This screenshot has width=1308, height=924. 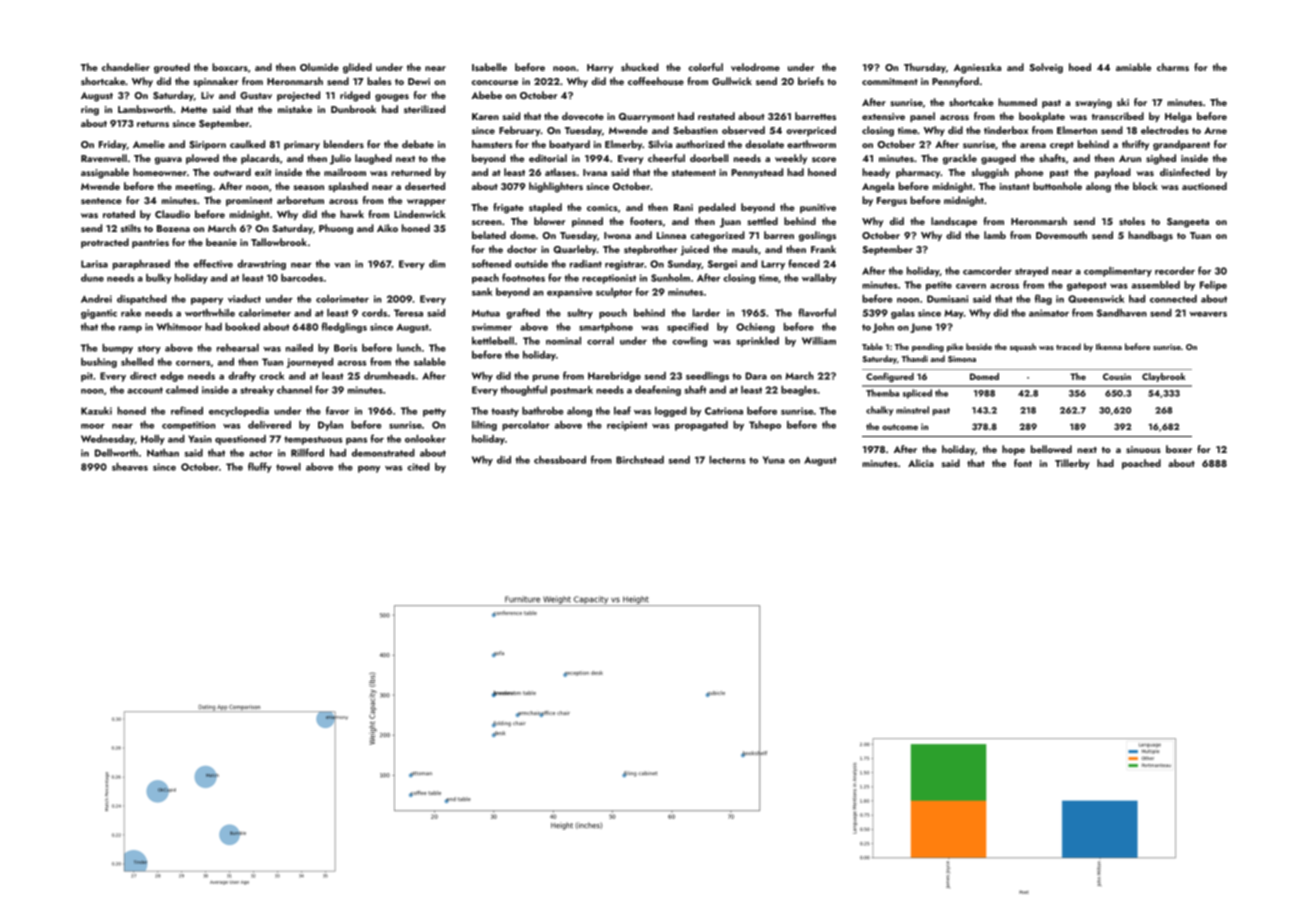 I want to click on Simona, so click(x=962, y=359).
